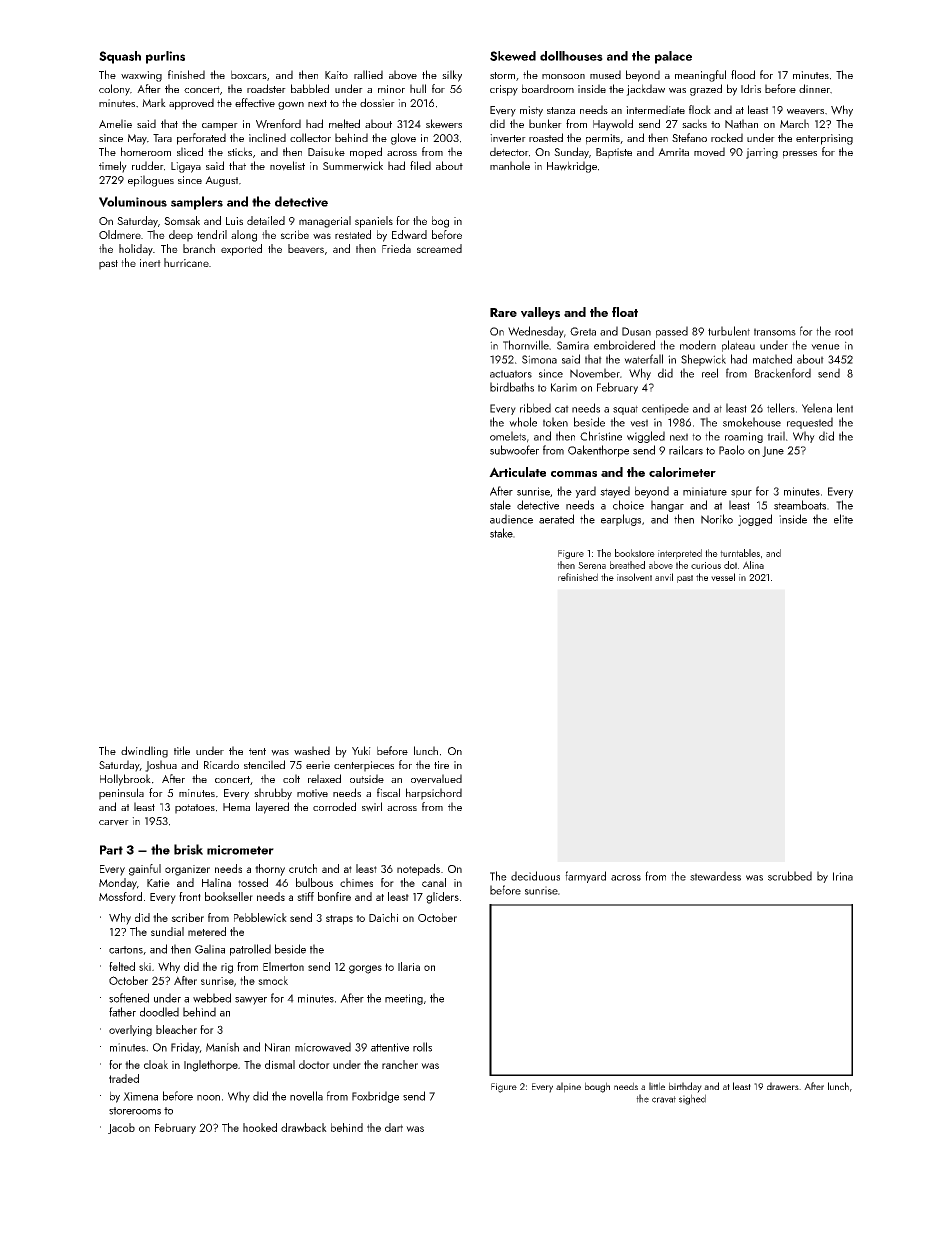 The width and height of the document is (952, 1233). What do you see at coordinates (672, 332) in the document?
I see `passed` at bounding box center [672, 332].
